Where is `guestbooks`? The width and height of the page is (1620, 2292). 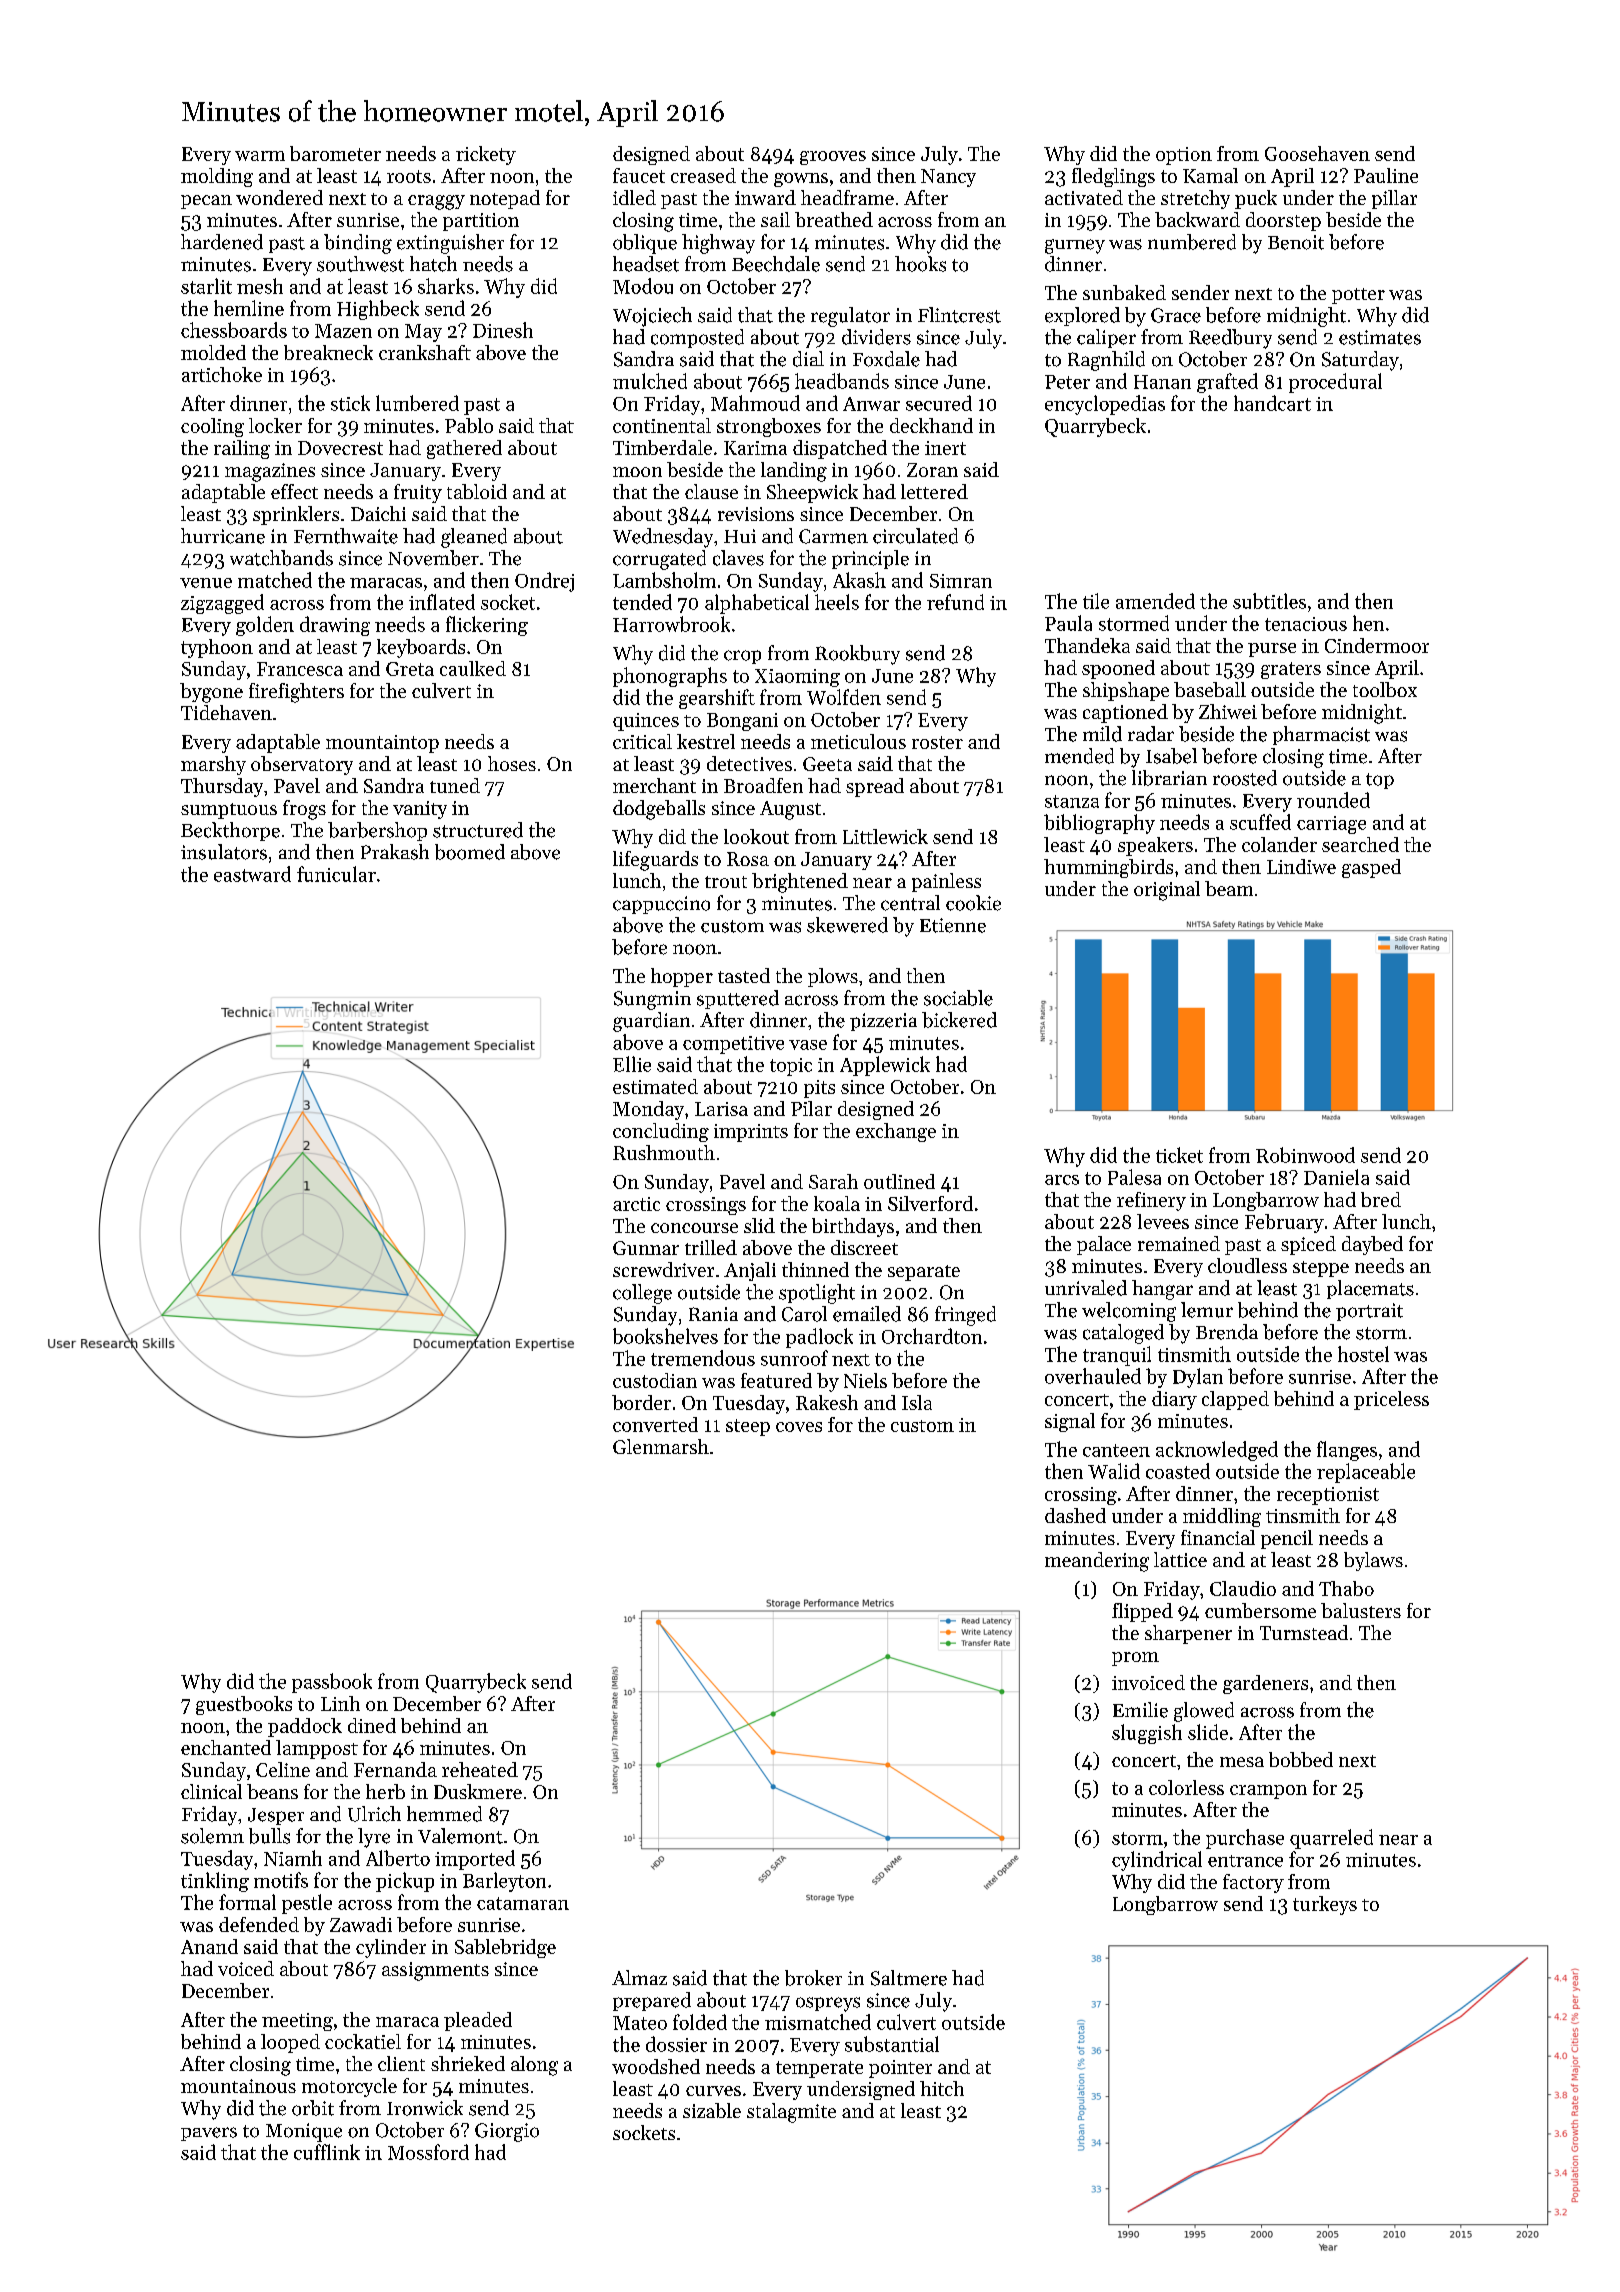
guestbooks is located at coordinates (244, 1705).
